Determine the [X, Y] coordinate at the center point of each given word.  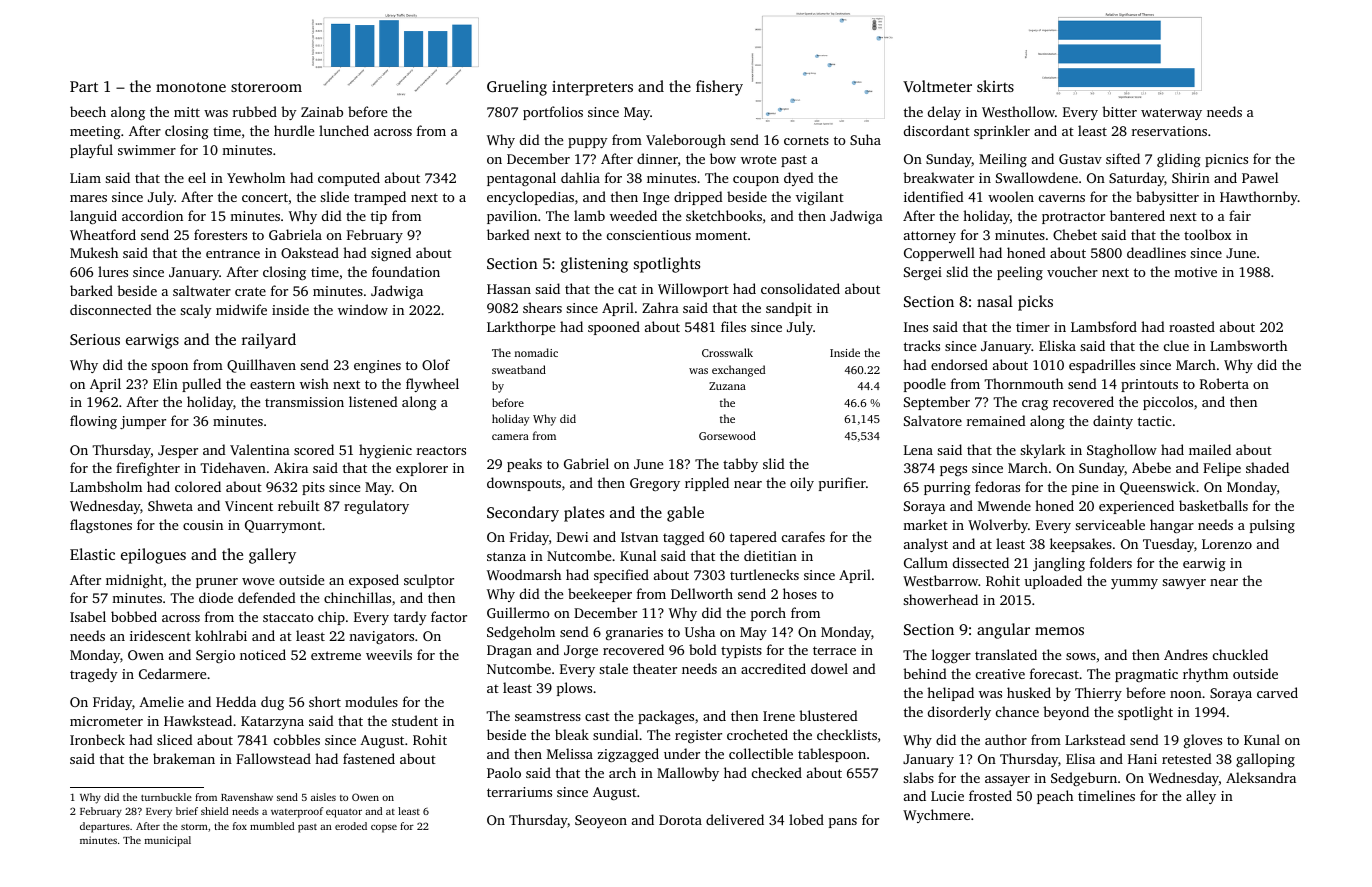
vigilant [820, 198]
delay [944, 113]
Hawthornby [1259, 198]
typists [741, 651]
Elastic [92, 554]
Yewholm [256, 177]
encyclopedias [530, 198]
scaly [196, 311]
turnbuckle [166, 797]
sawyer [1184, 584]
